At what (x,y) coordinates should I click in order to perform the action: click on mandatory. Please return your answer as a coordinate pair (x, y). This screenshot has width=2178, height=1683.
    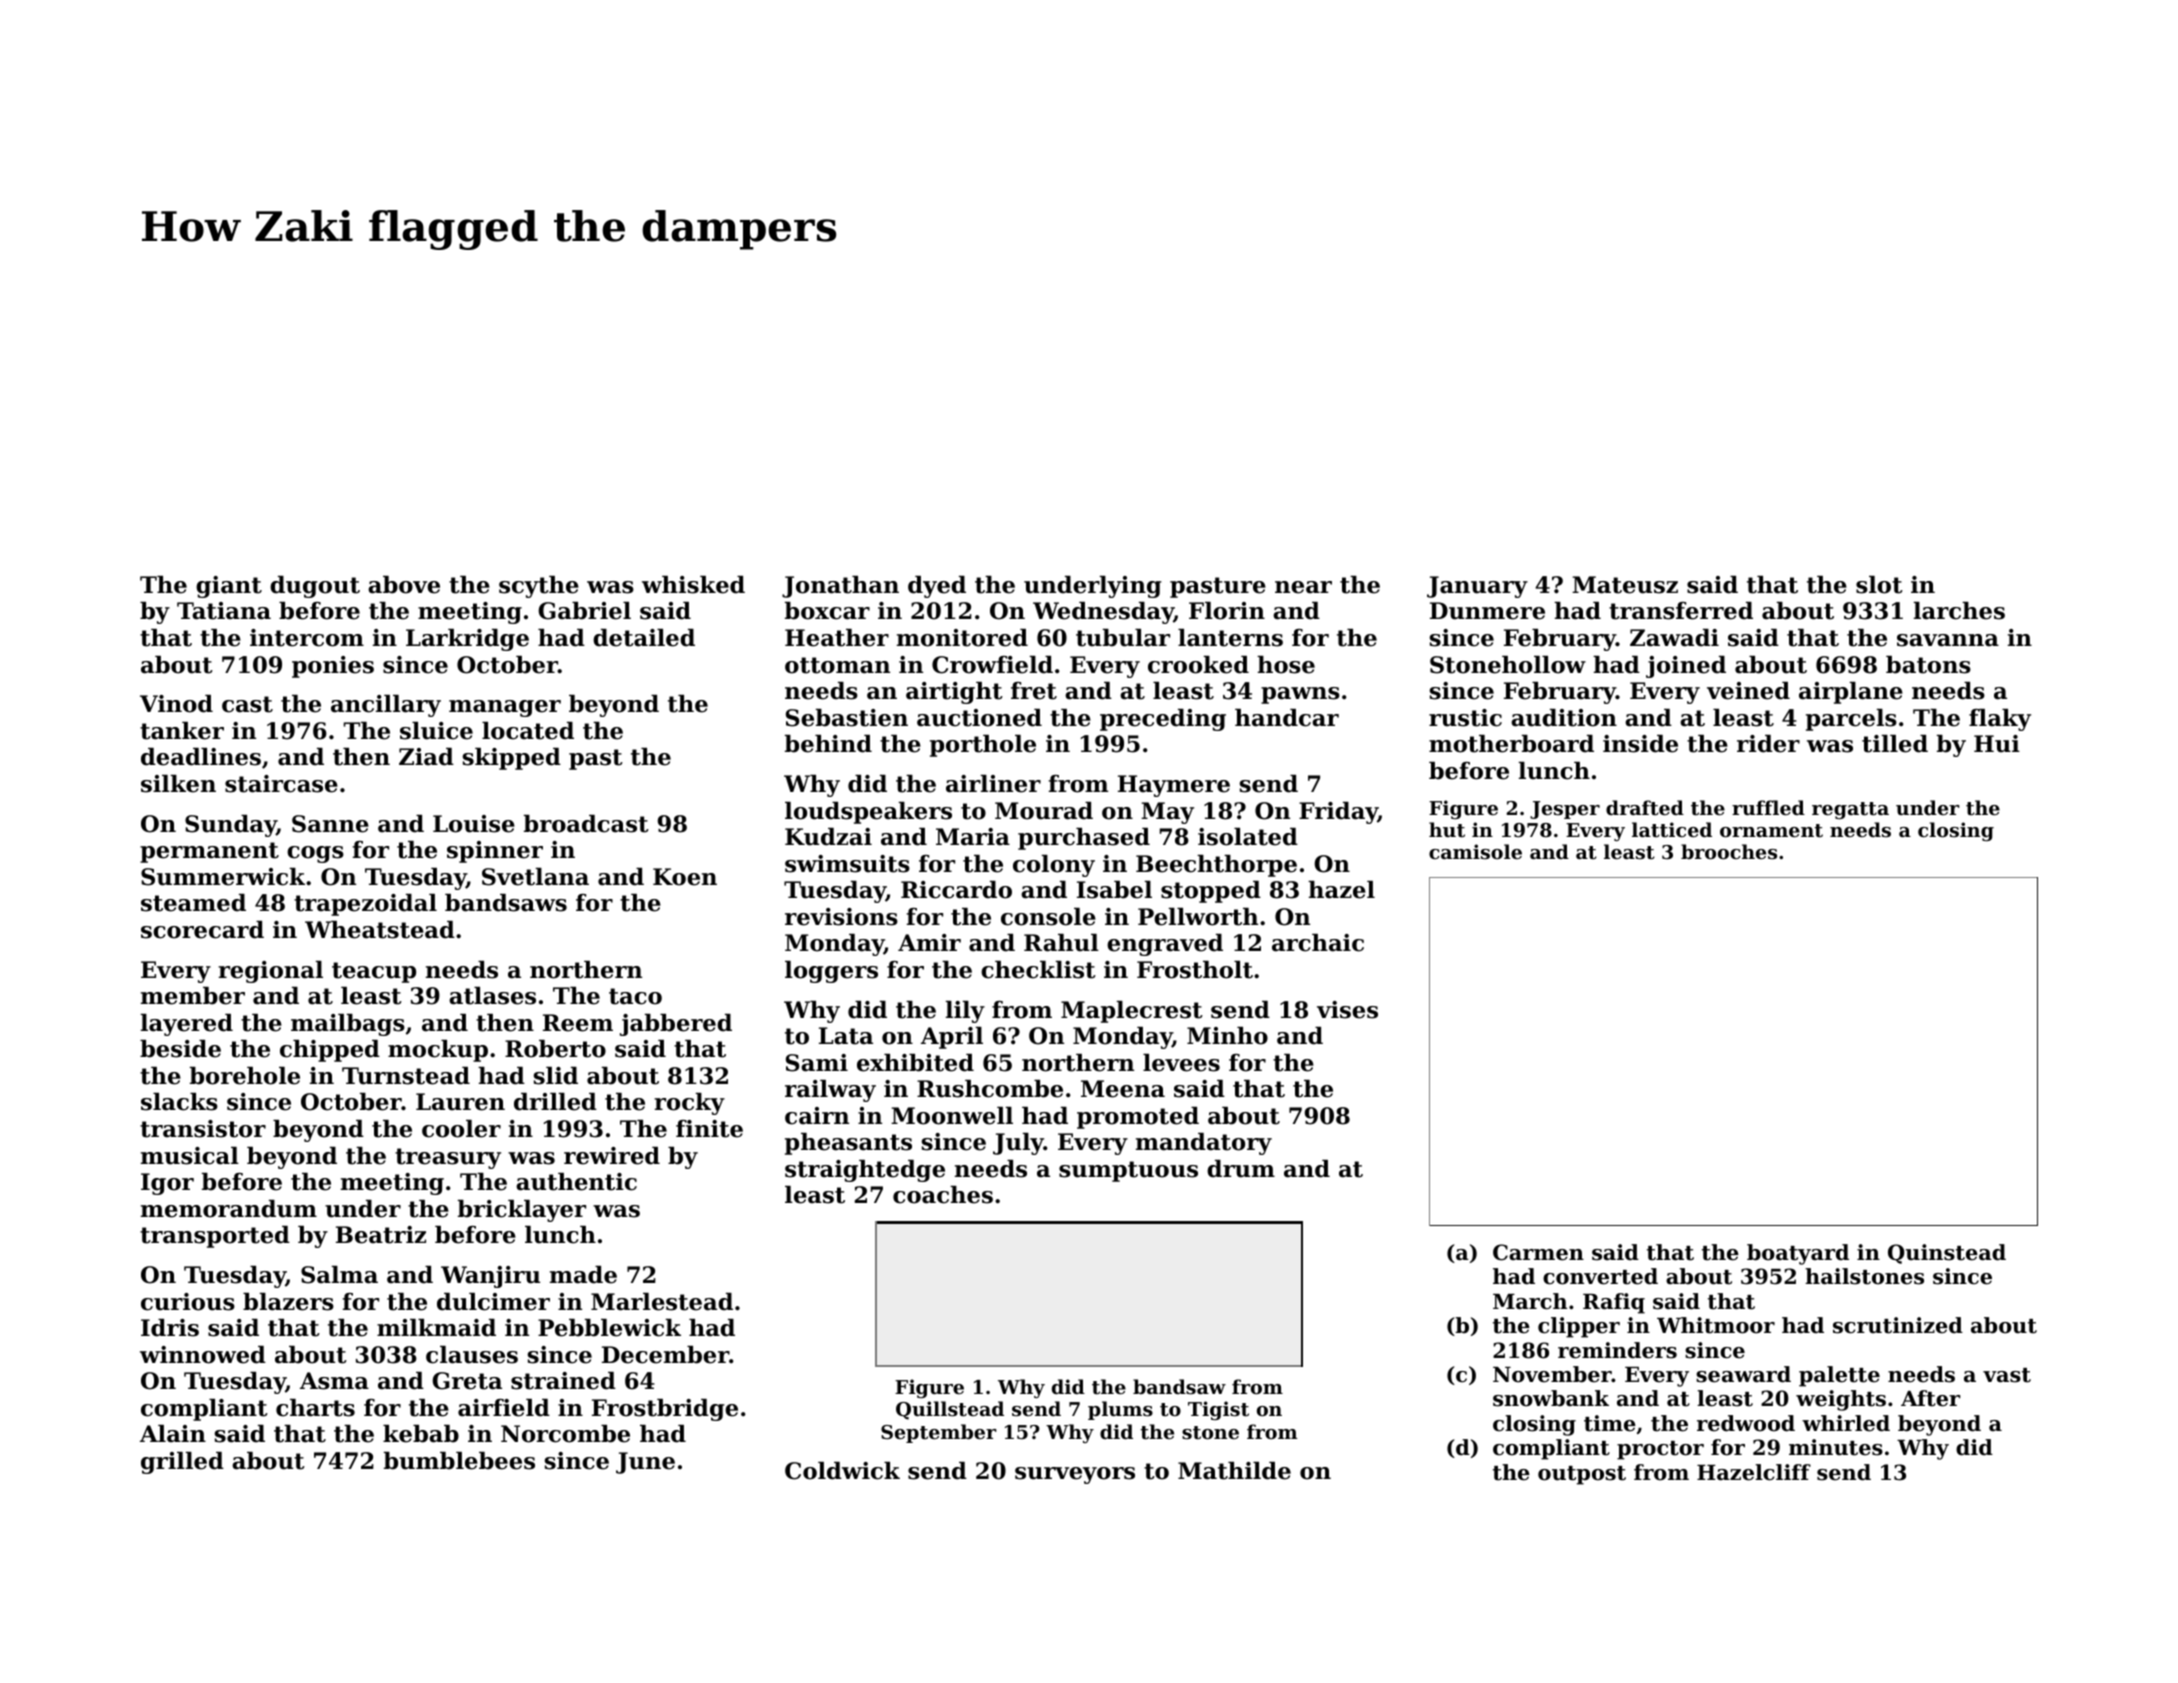
    Looking at the image, I should click on (1204, 1144).
